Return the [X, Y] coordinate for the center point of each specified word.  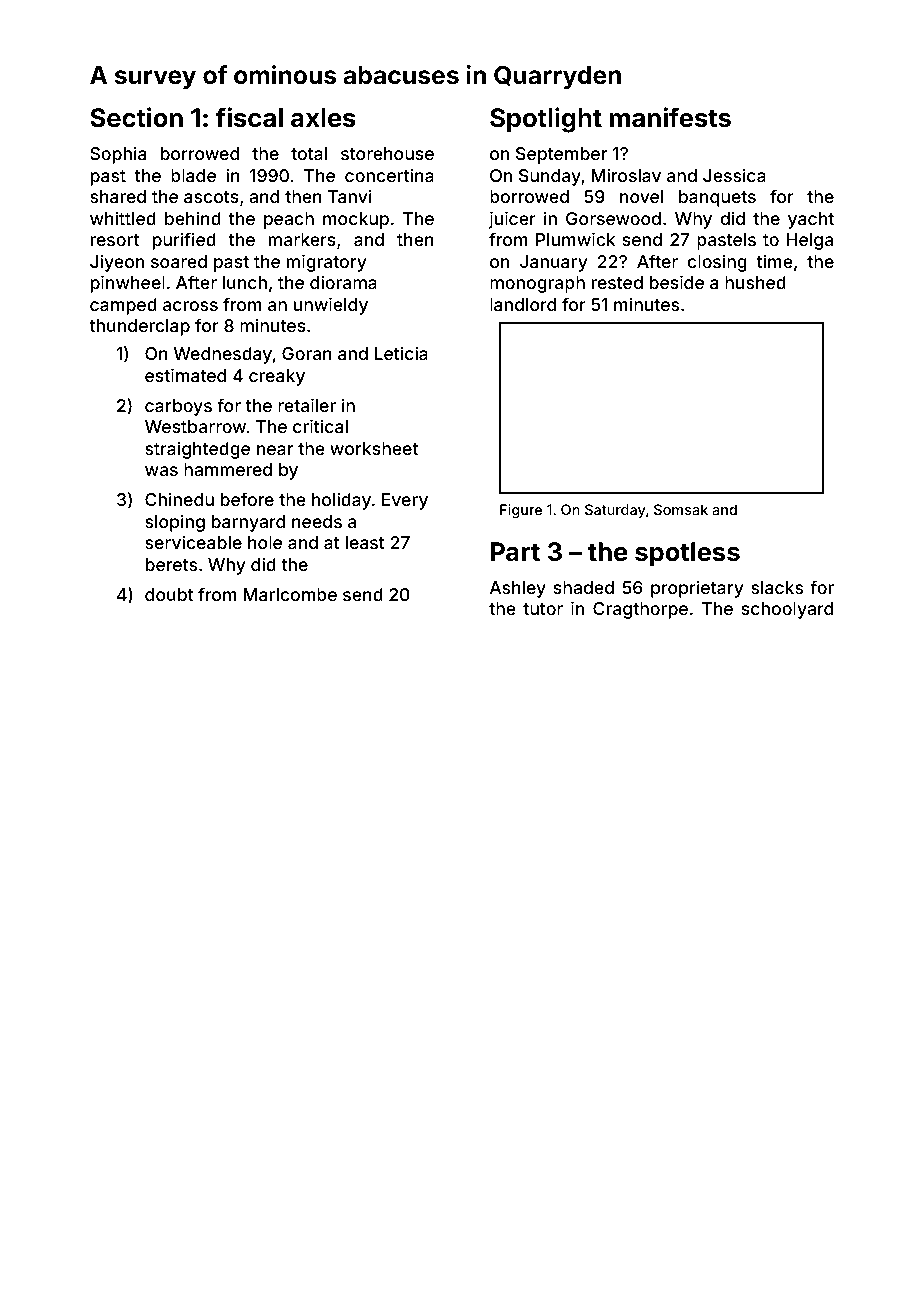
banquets [717, 198]
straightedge [197, 450]
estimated [185, 375]
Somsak [681, 509]
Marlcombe [290, 594]
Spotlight [546, 120]
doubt [169, 594]
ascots [211, 197]
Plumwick [575, 239]
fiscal [249, 117]
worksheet [374, 448]
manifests [670, 117]
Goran [307, 353]
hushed [755, 282]
